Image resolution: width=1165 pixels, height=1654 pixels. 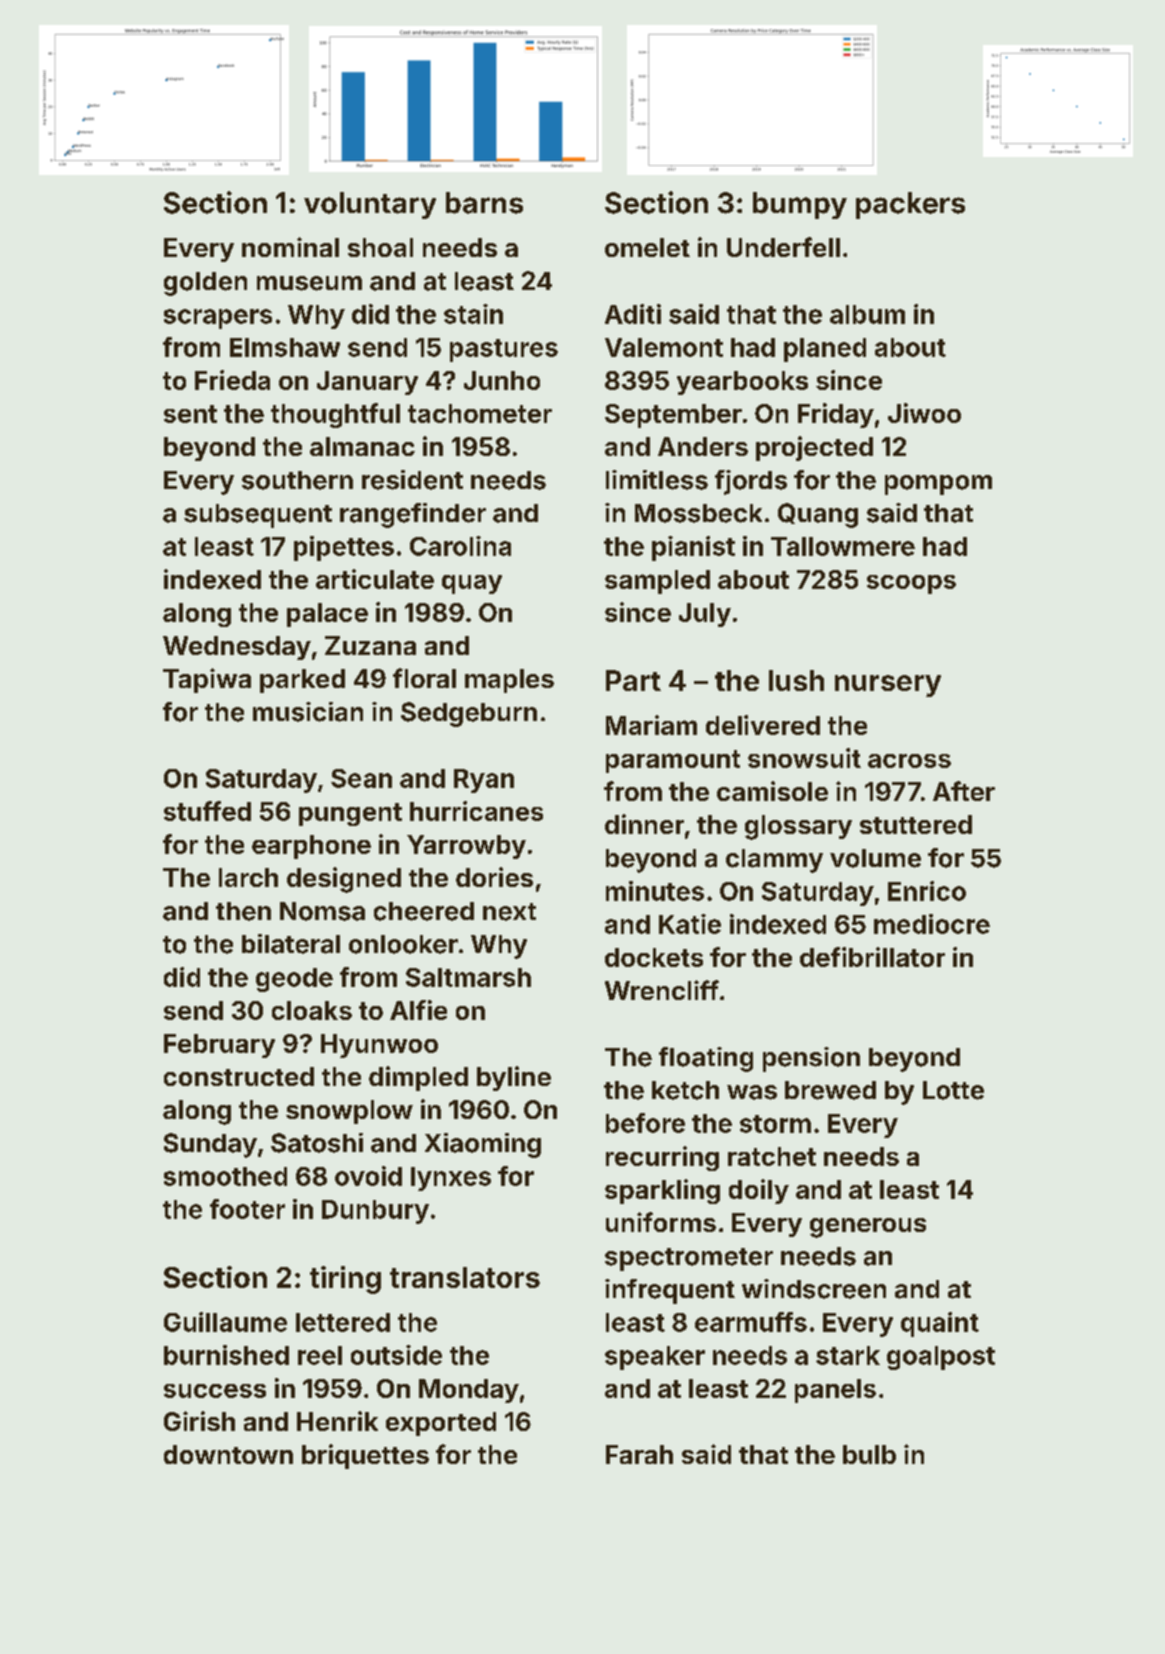 What do you see at coordinates (218, 319) in the image?
I see `scrapers` at bounding box center [218, 319].
